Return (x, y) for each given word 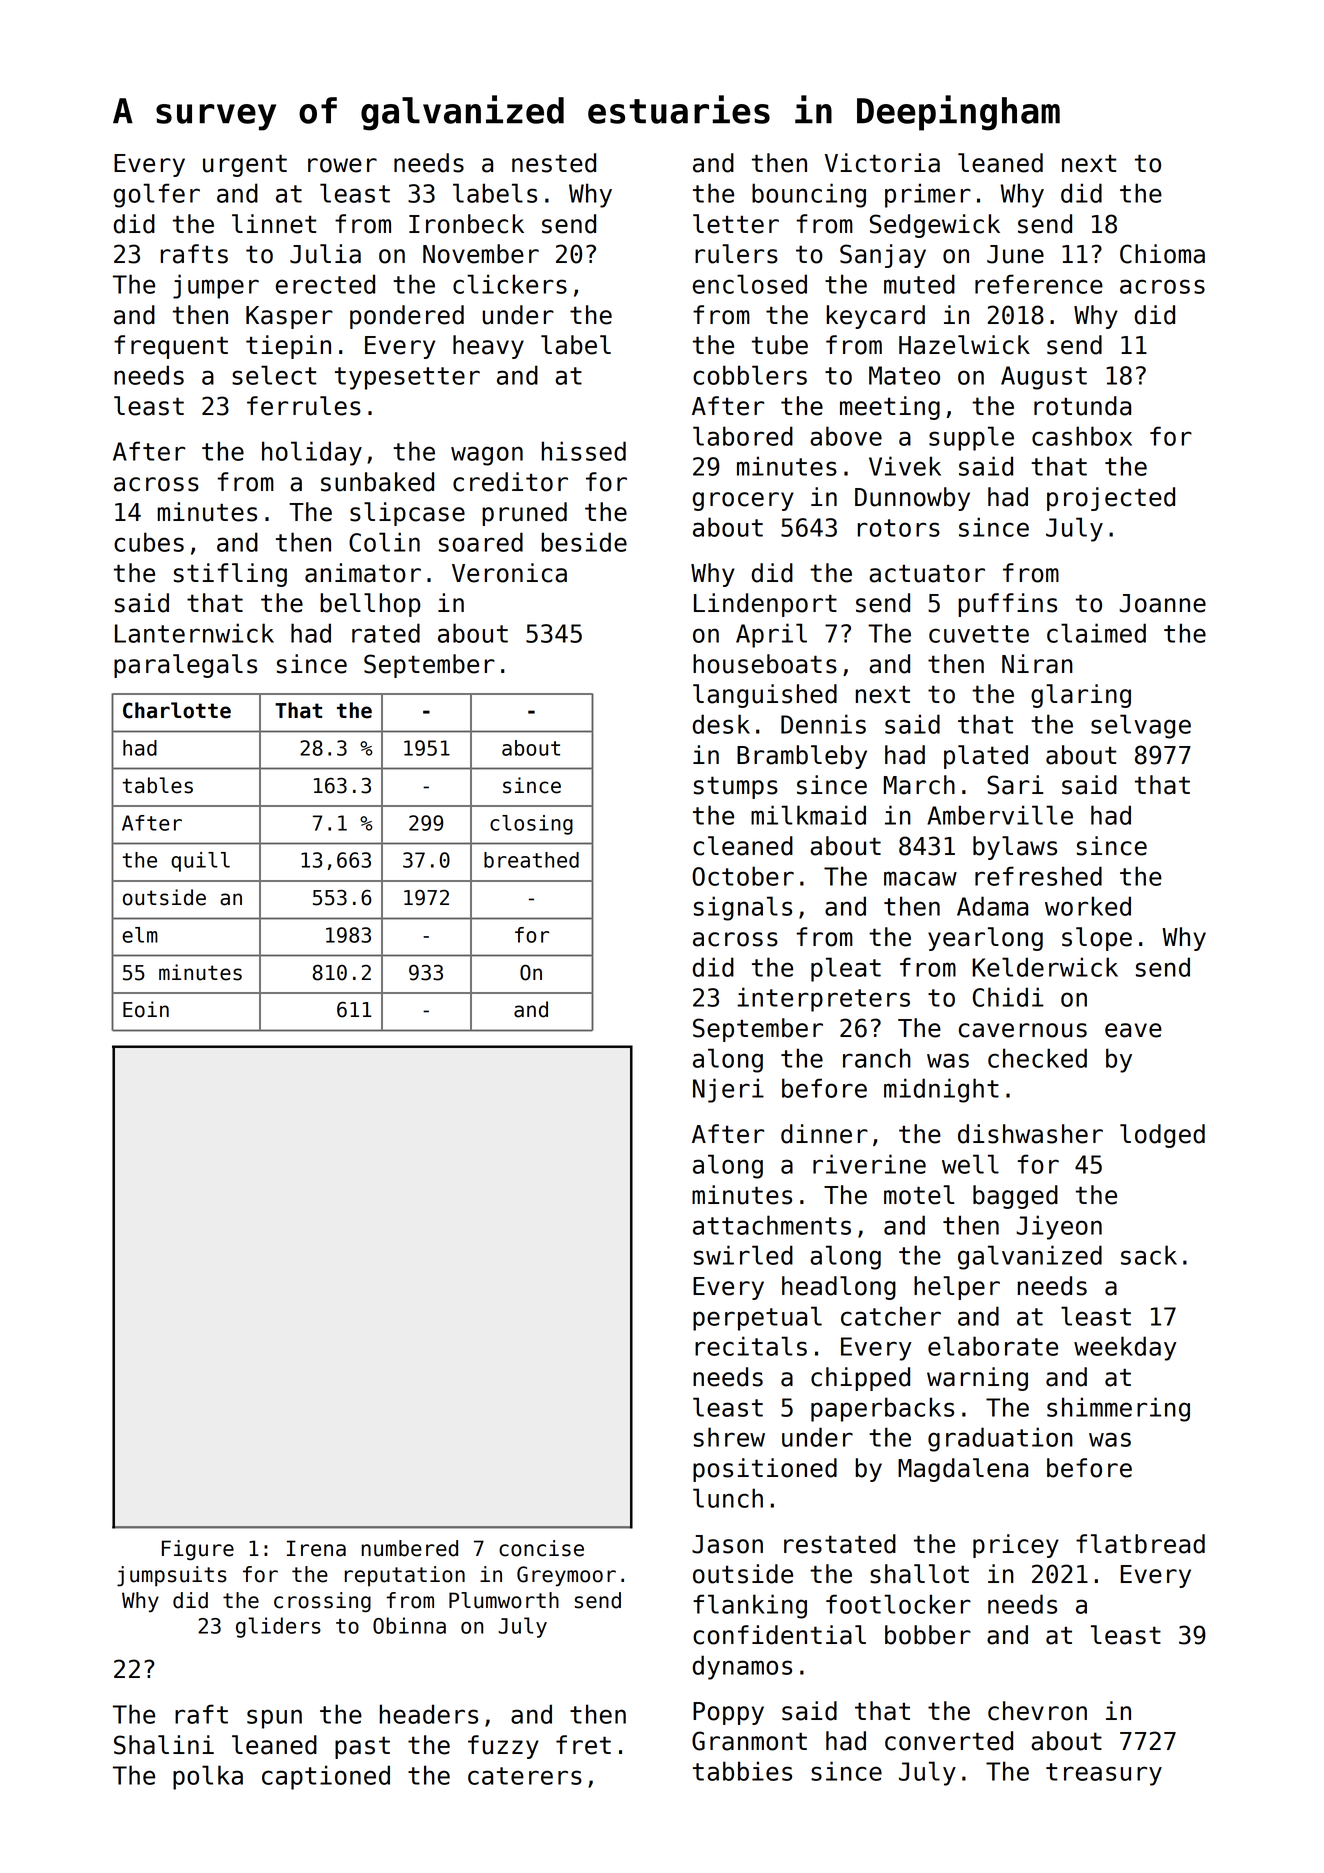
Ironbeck (466, 224)
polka (208, 1777)
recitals (751, 1346)
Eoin (146, 1009)
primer (928, 195)
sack (1149, 1255)
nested (554, 163)
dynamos (742, 1667)
